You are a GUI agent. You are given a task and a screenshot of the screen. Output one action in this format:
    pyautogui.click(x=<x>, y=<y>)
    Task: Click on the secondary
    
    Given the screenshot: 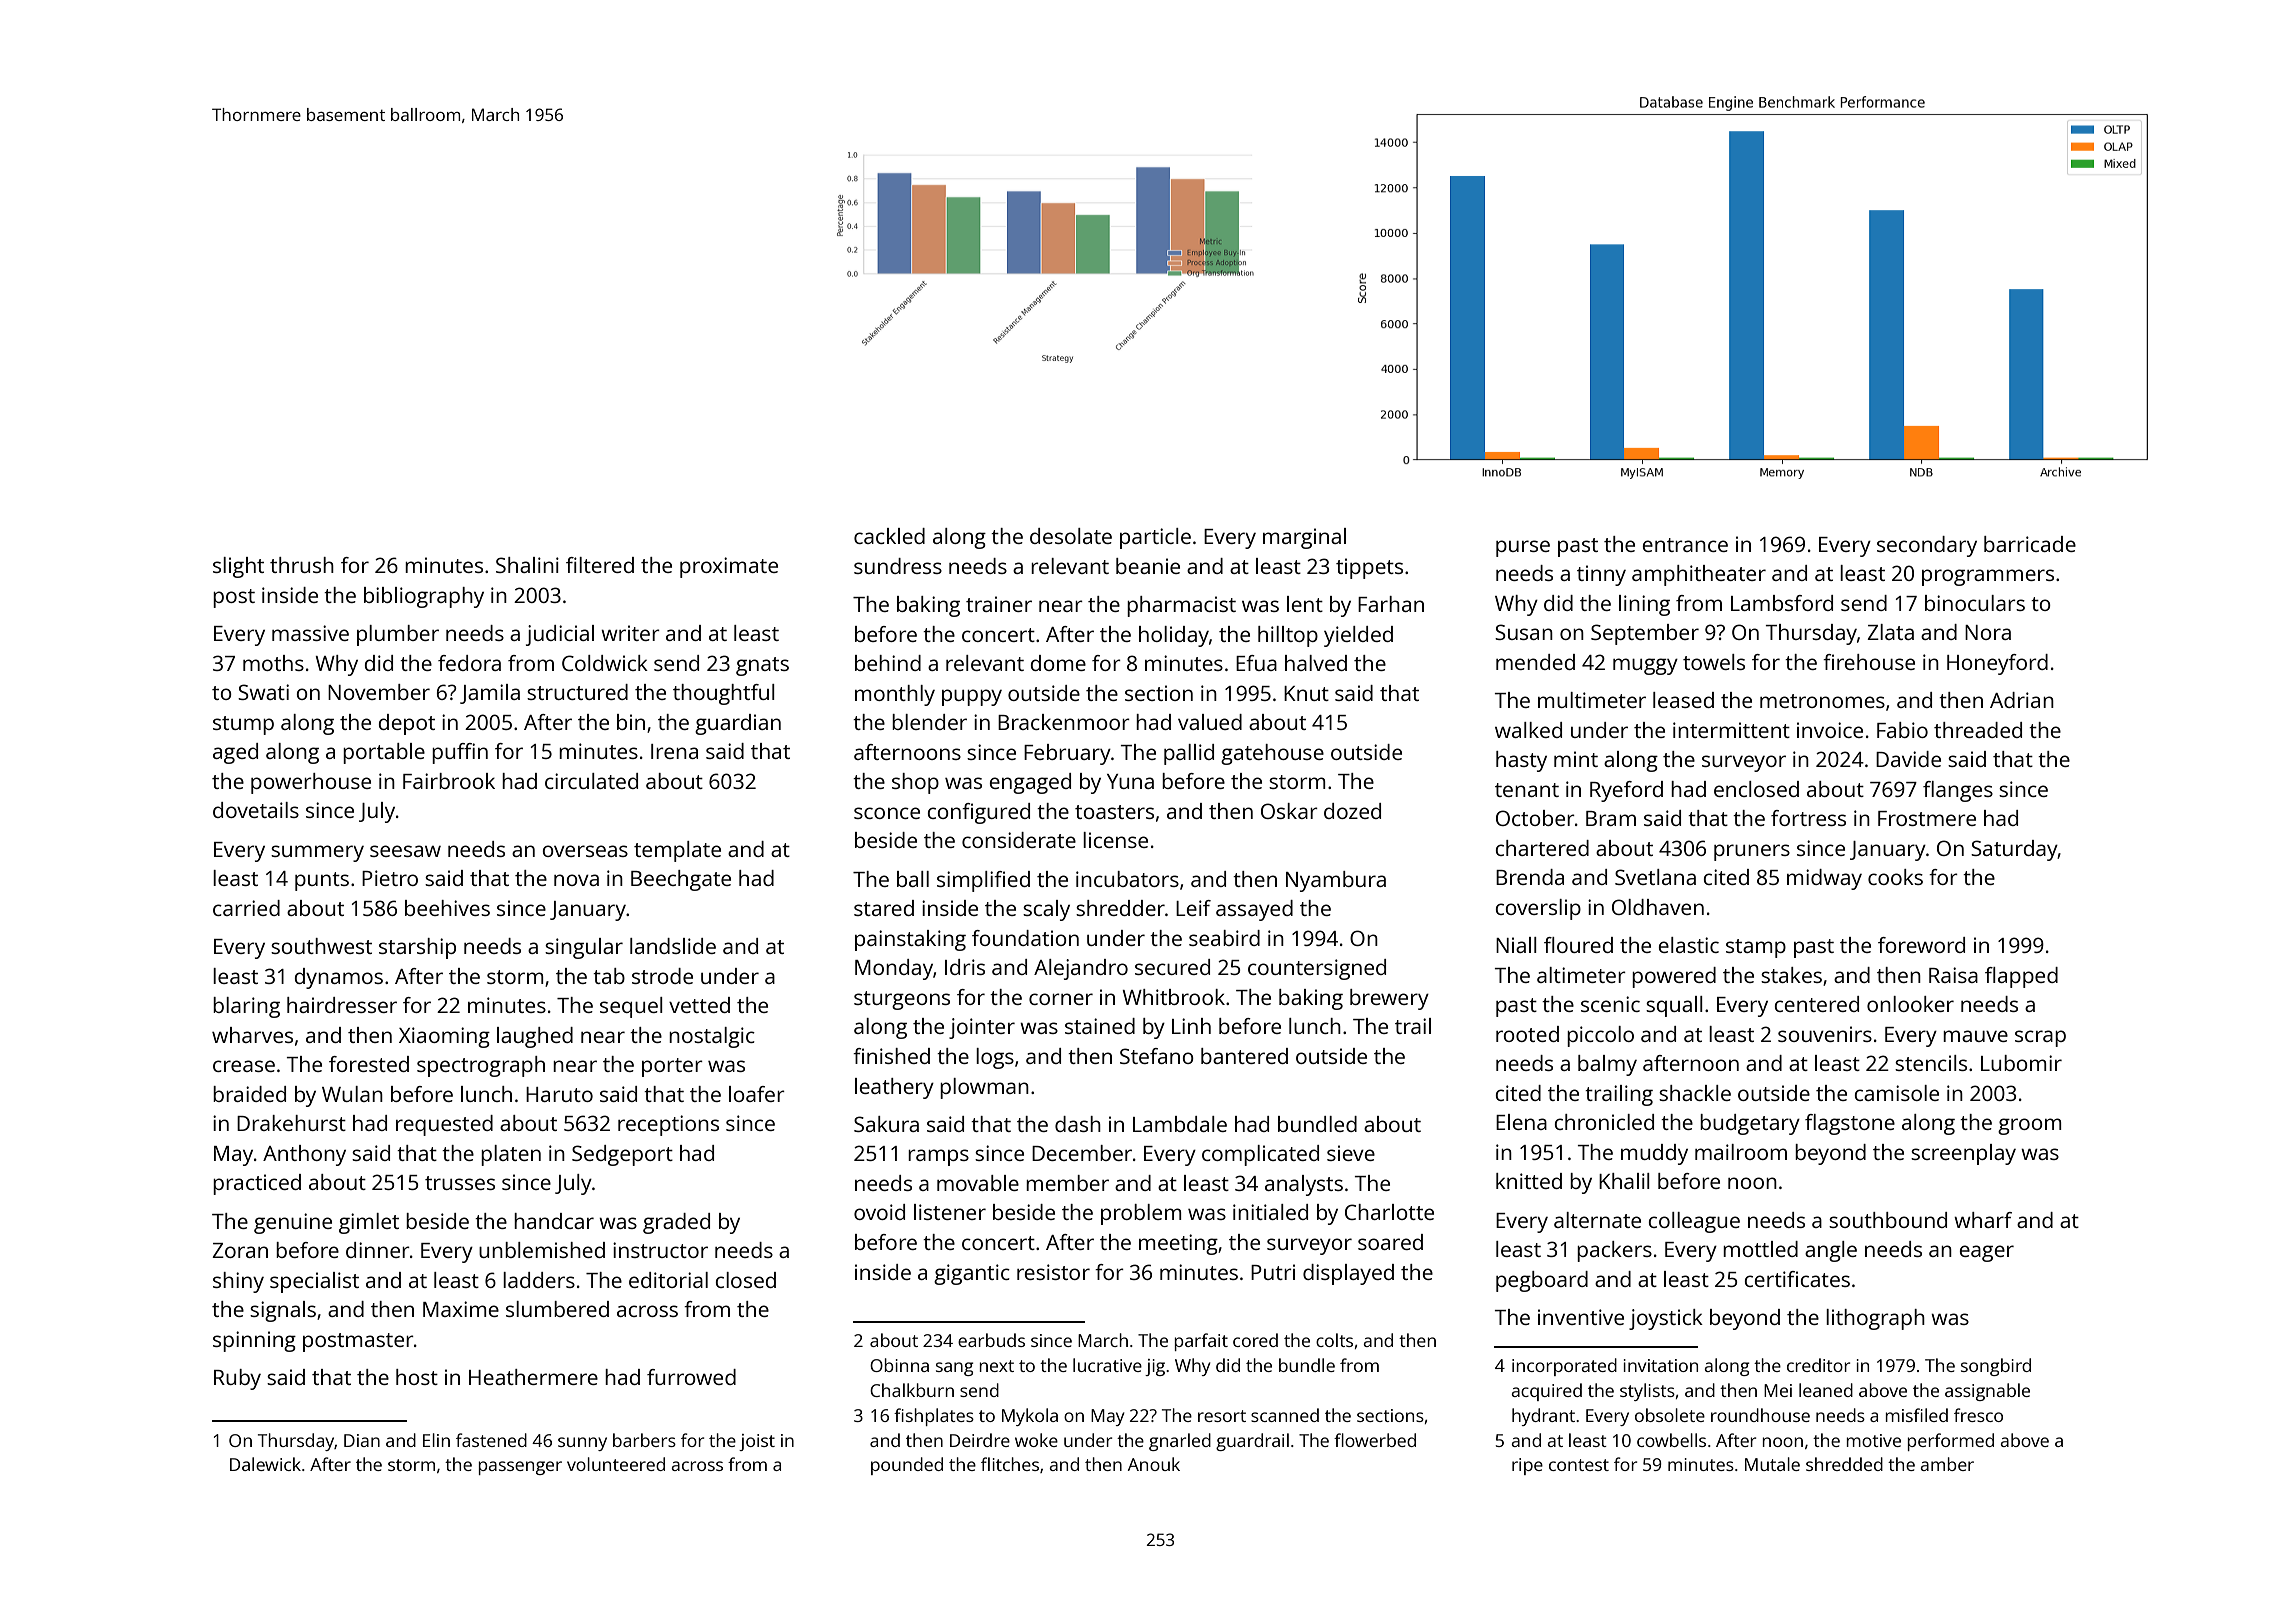 What is the action you would take?
    pyautogui.click(x=1927, y=546)
